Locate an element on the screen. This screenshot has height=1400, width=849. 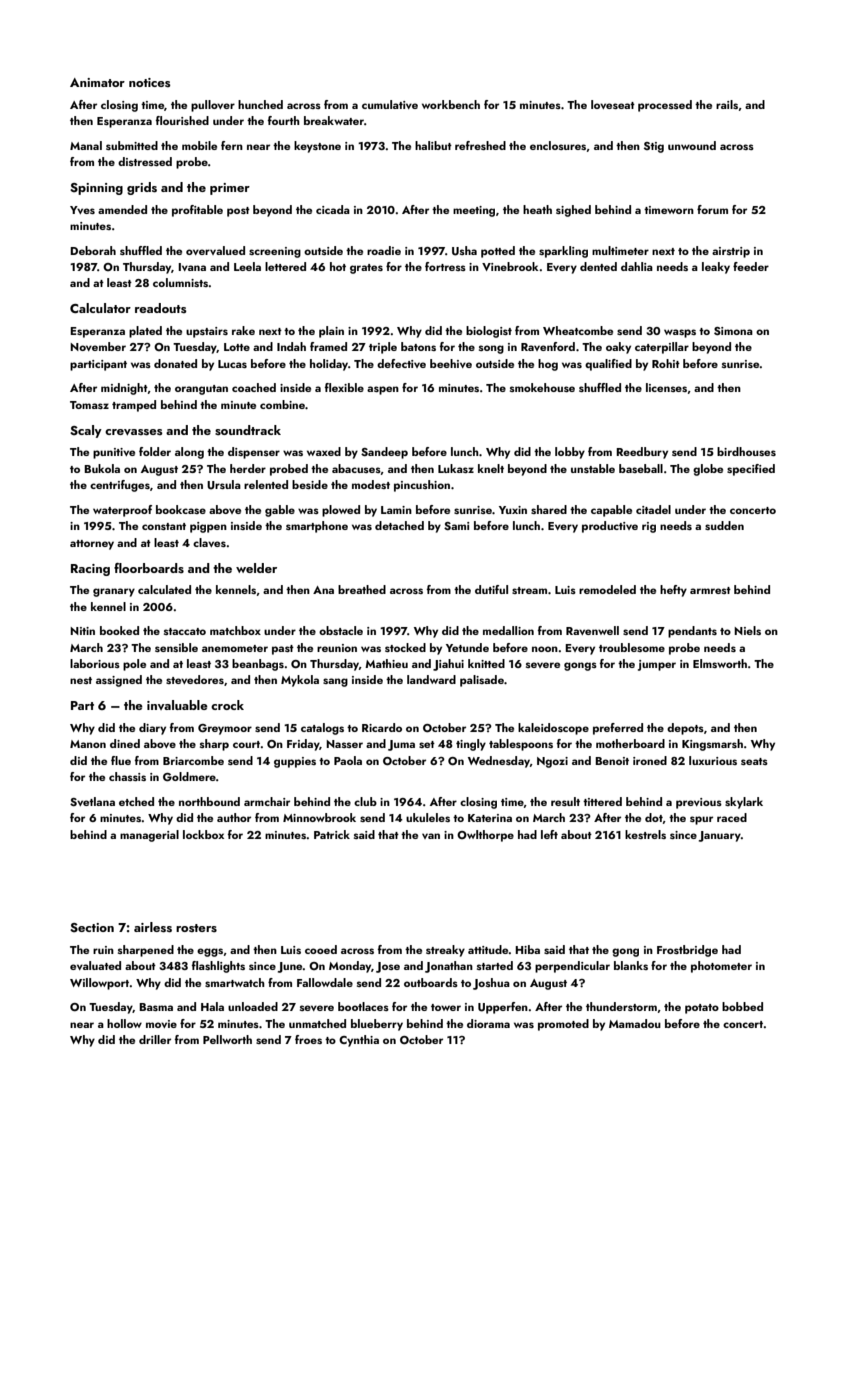
stream is located at coordinates (529, 590).
